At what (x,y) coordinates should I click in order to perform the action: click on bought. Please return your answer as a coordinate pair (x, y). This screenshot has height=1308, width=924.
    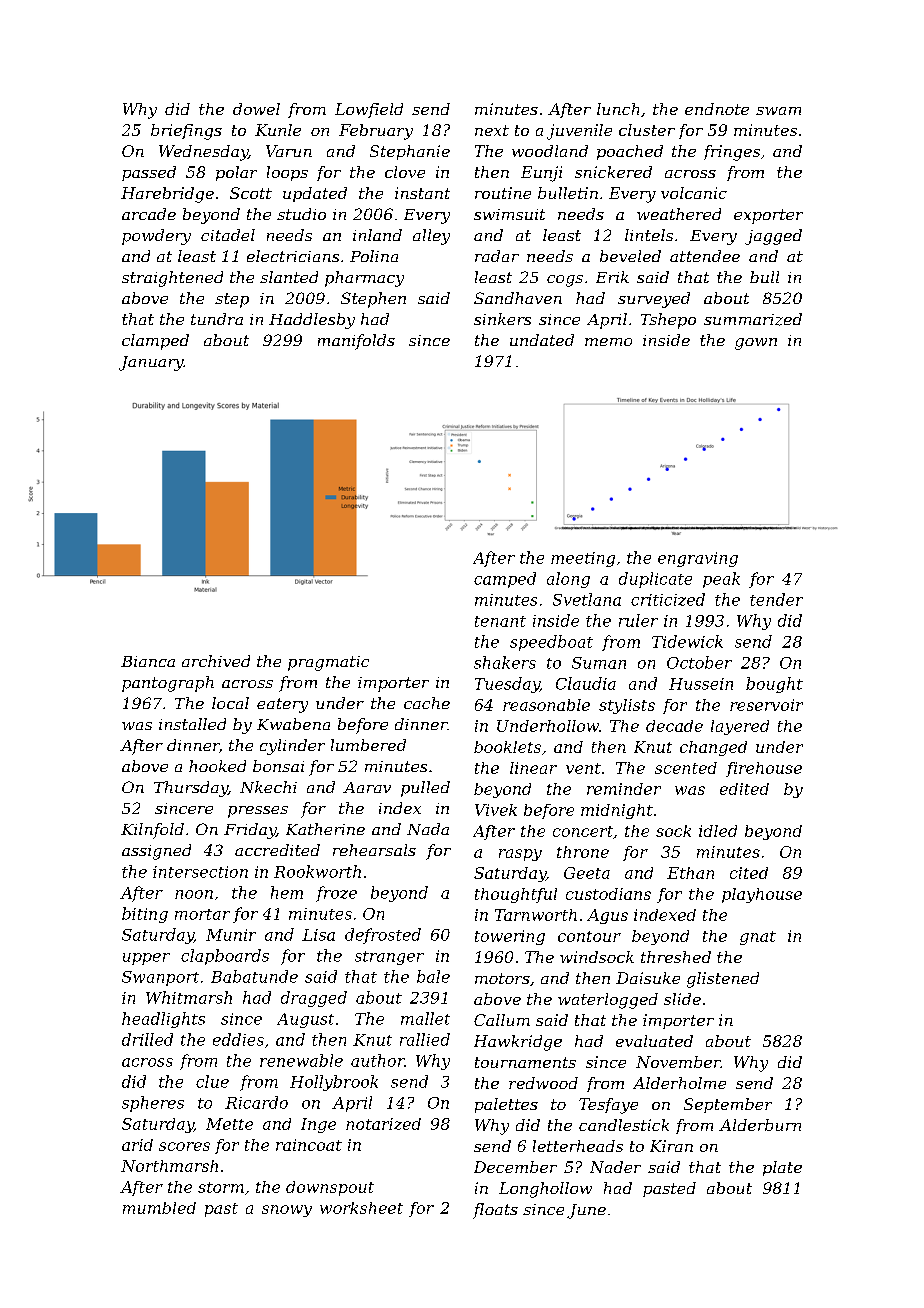
    Looking at the image, I should click on (774, 685).
